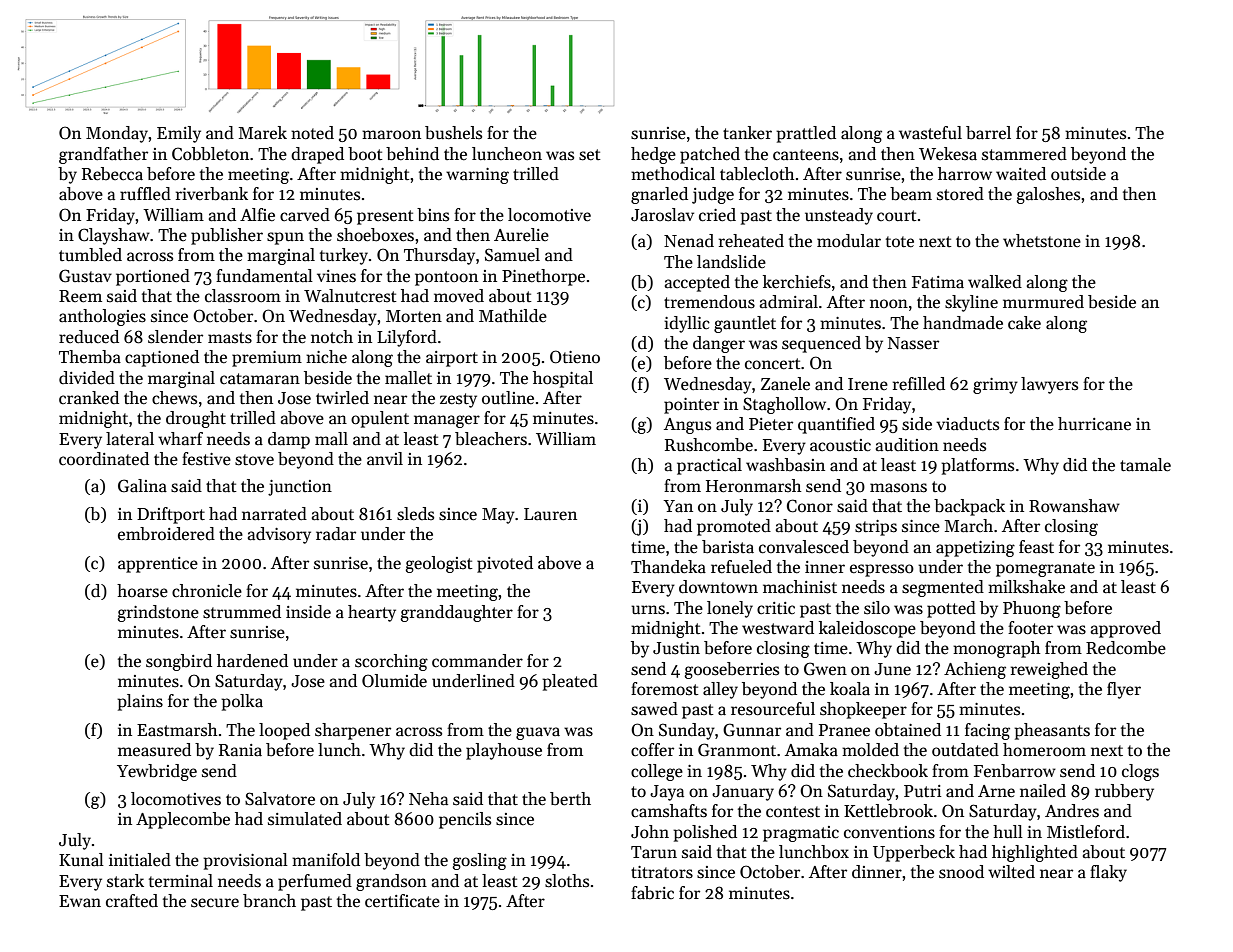 This screenshot has height=952, width=1233. Describe the element at coordinates (975, 670) in the screenshot. I see `Achieng` at that location.
